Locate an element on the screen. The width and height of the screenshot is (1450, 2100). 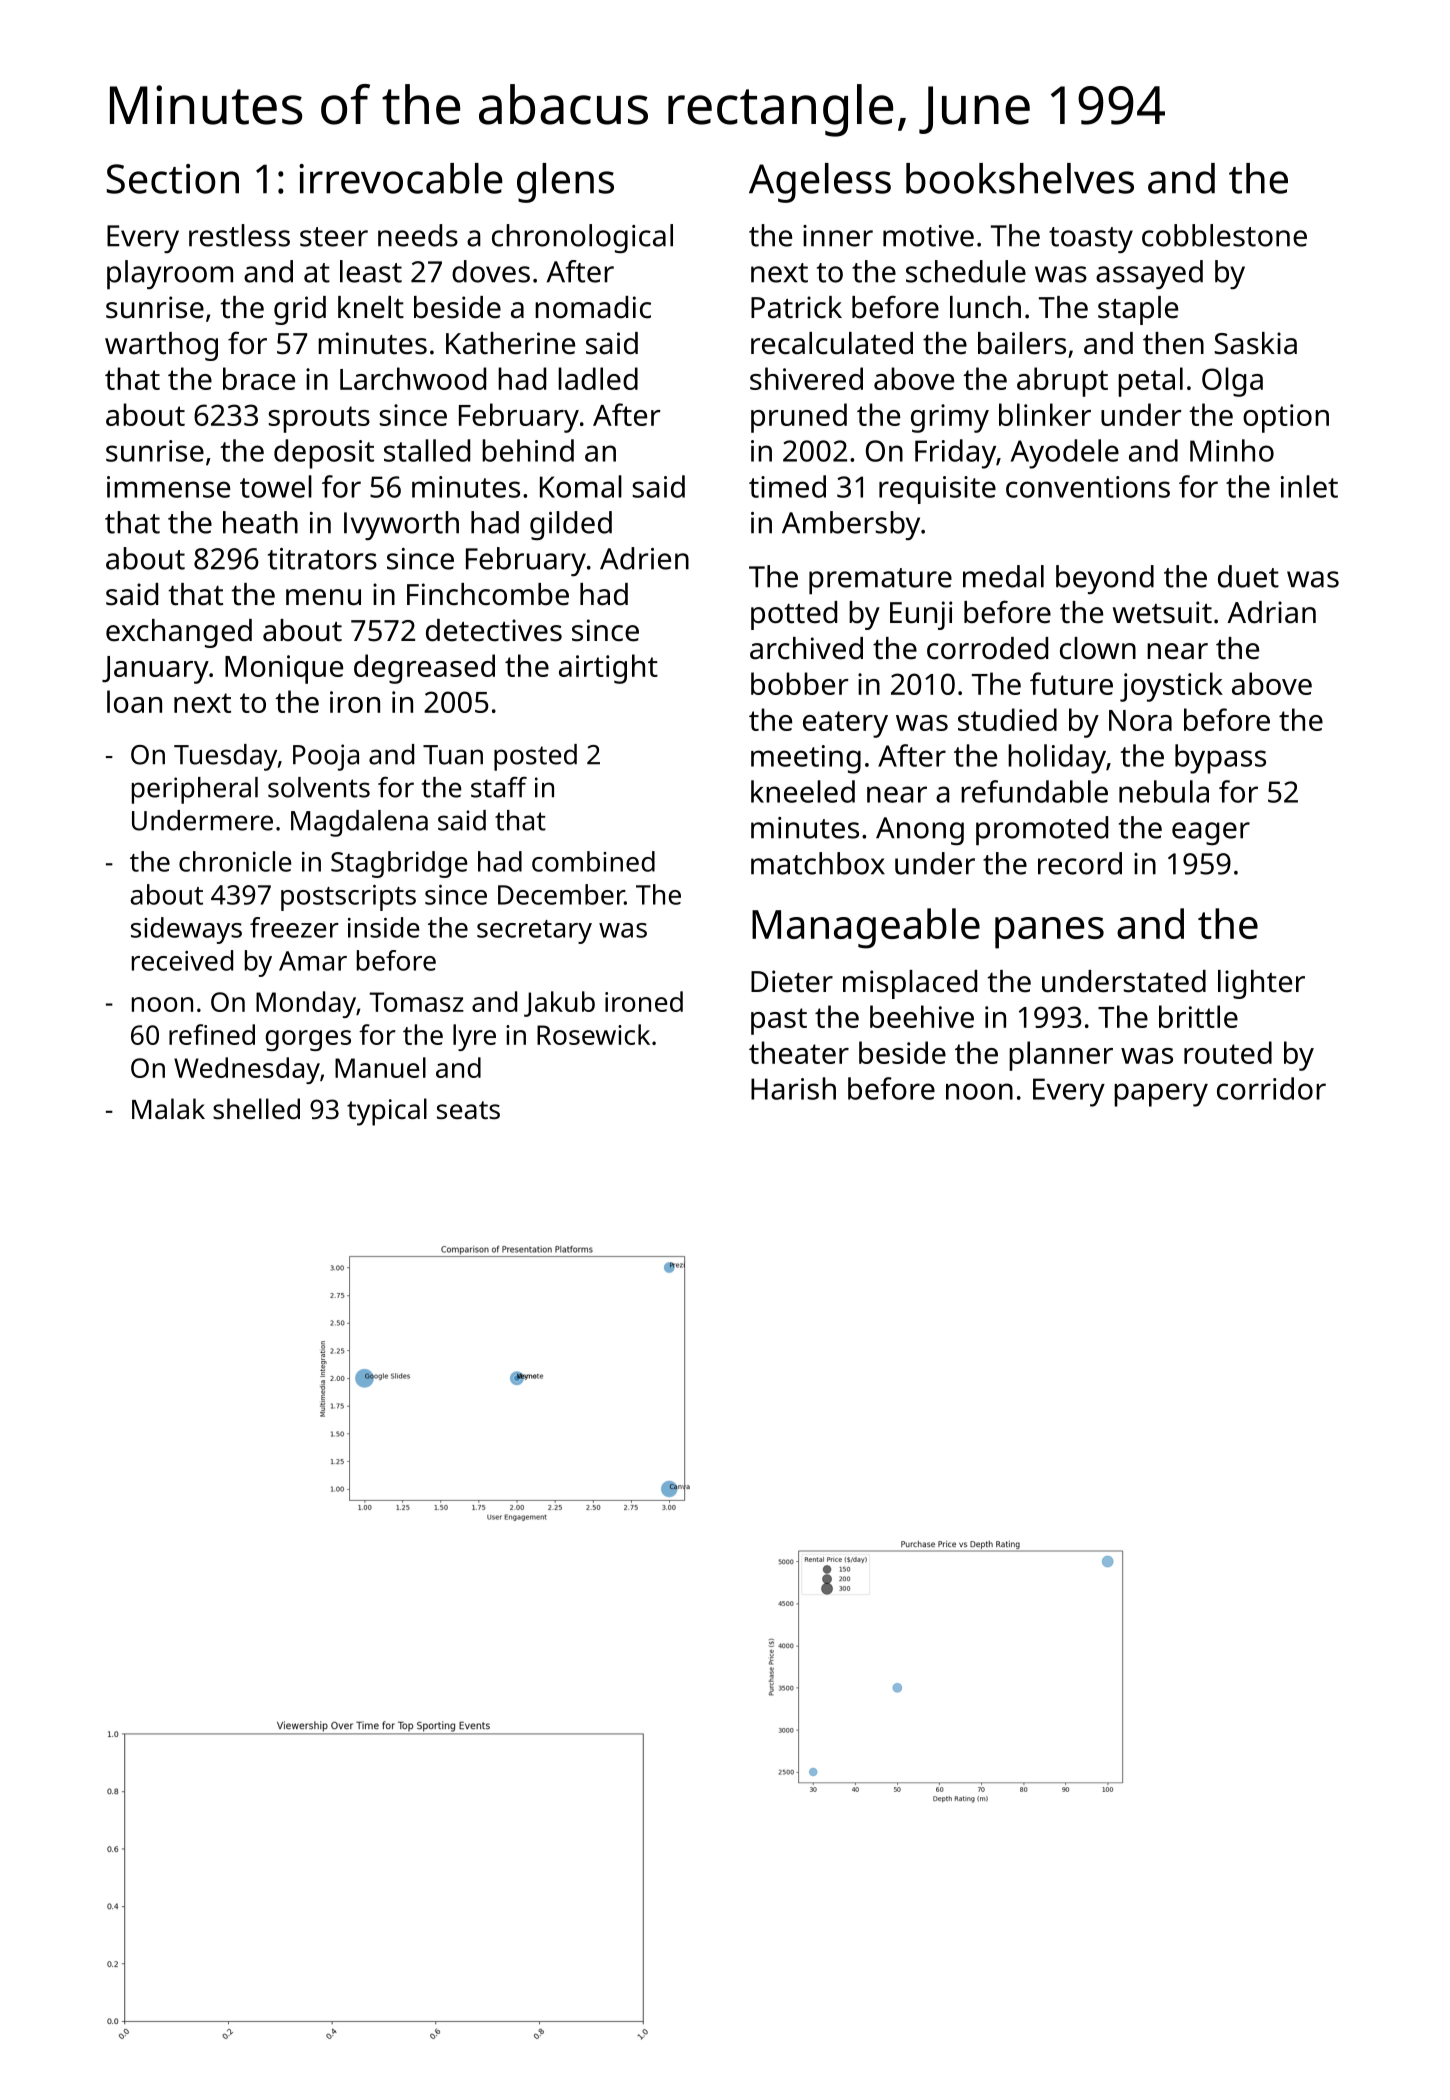
loan is located at coordinates (134, 701).
